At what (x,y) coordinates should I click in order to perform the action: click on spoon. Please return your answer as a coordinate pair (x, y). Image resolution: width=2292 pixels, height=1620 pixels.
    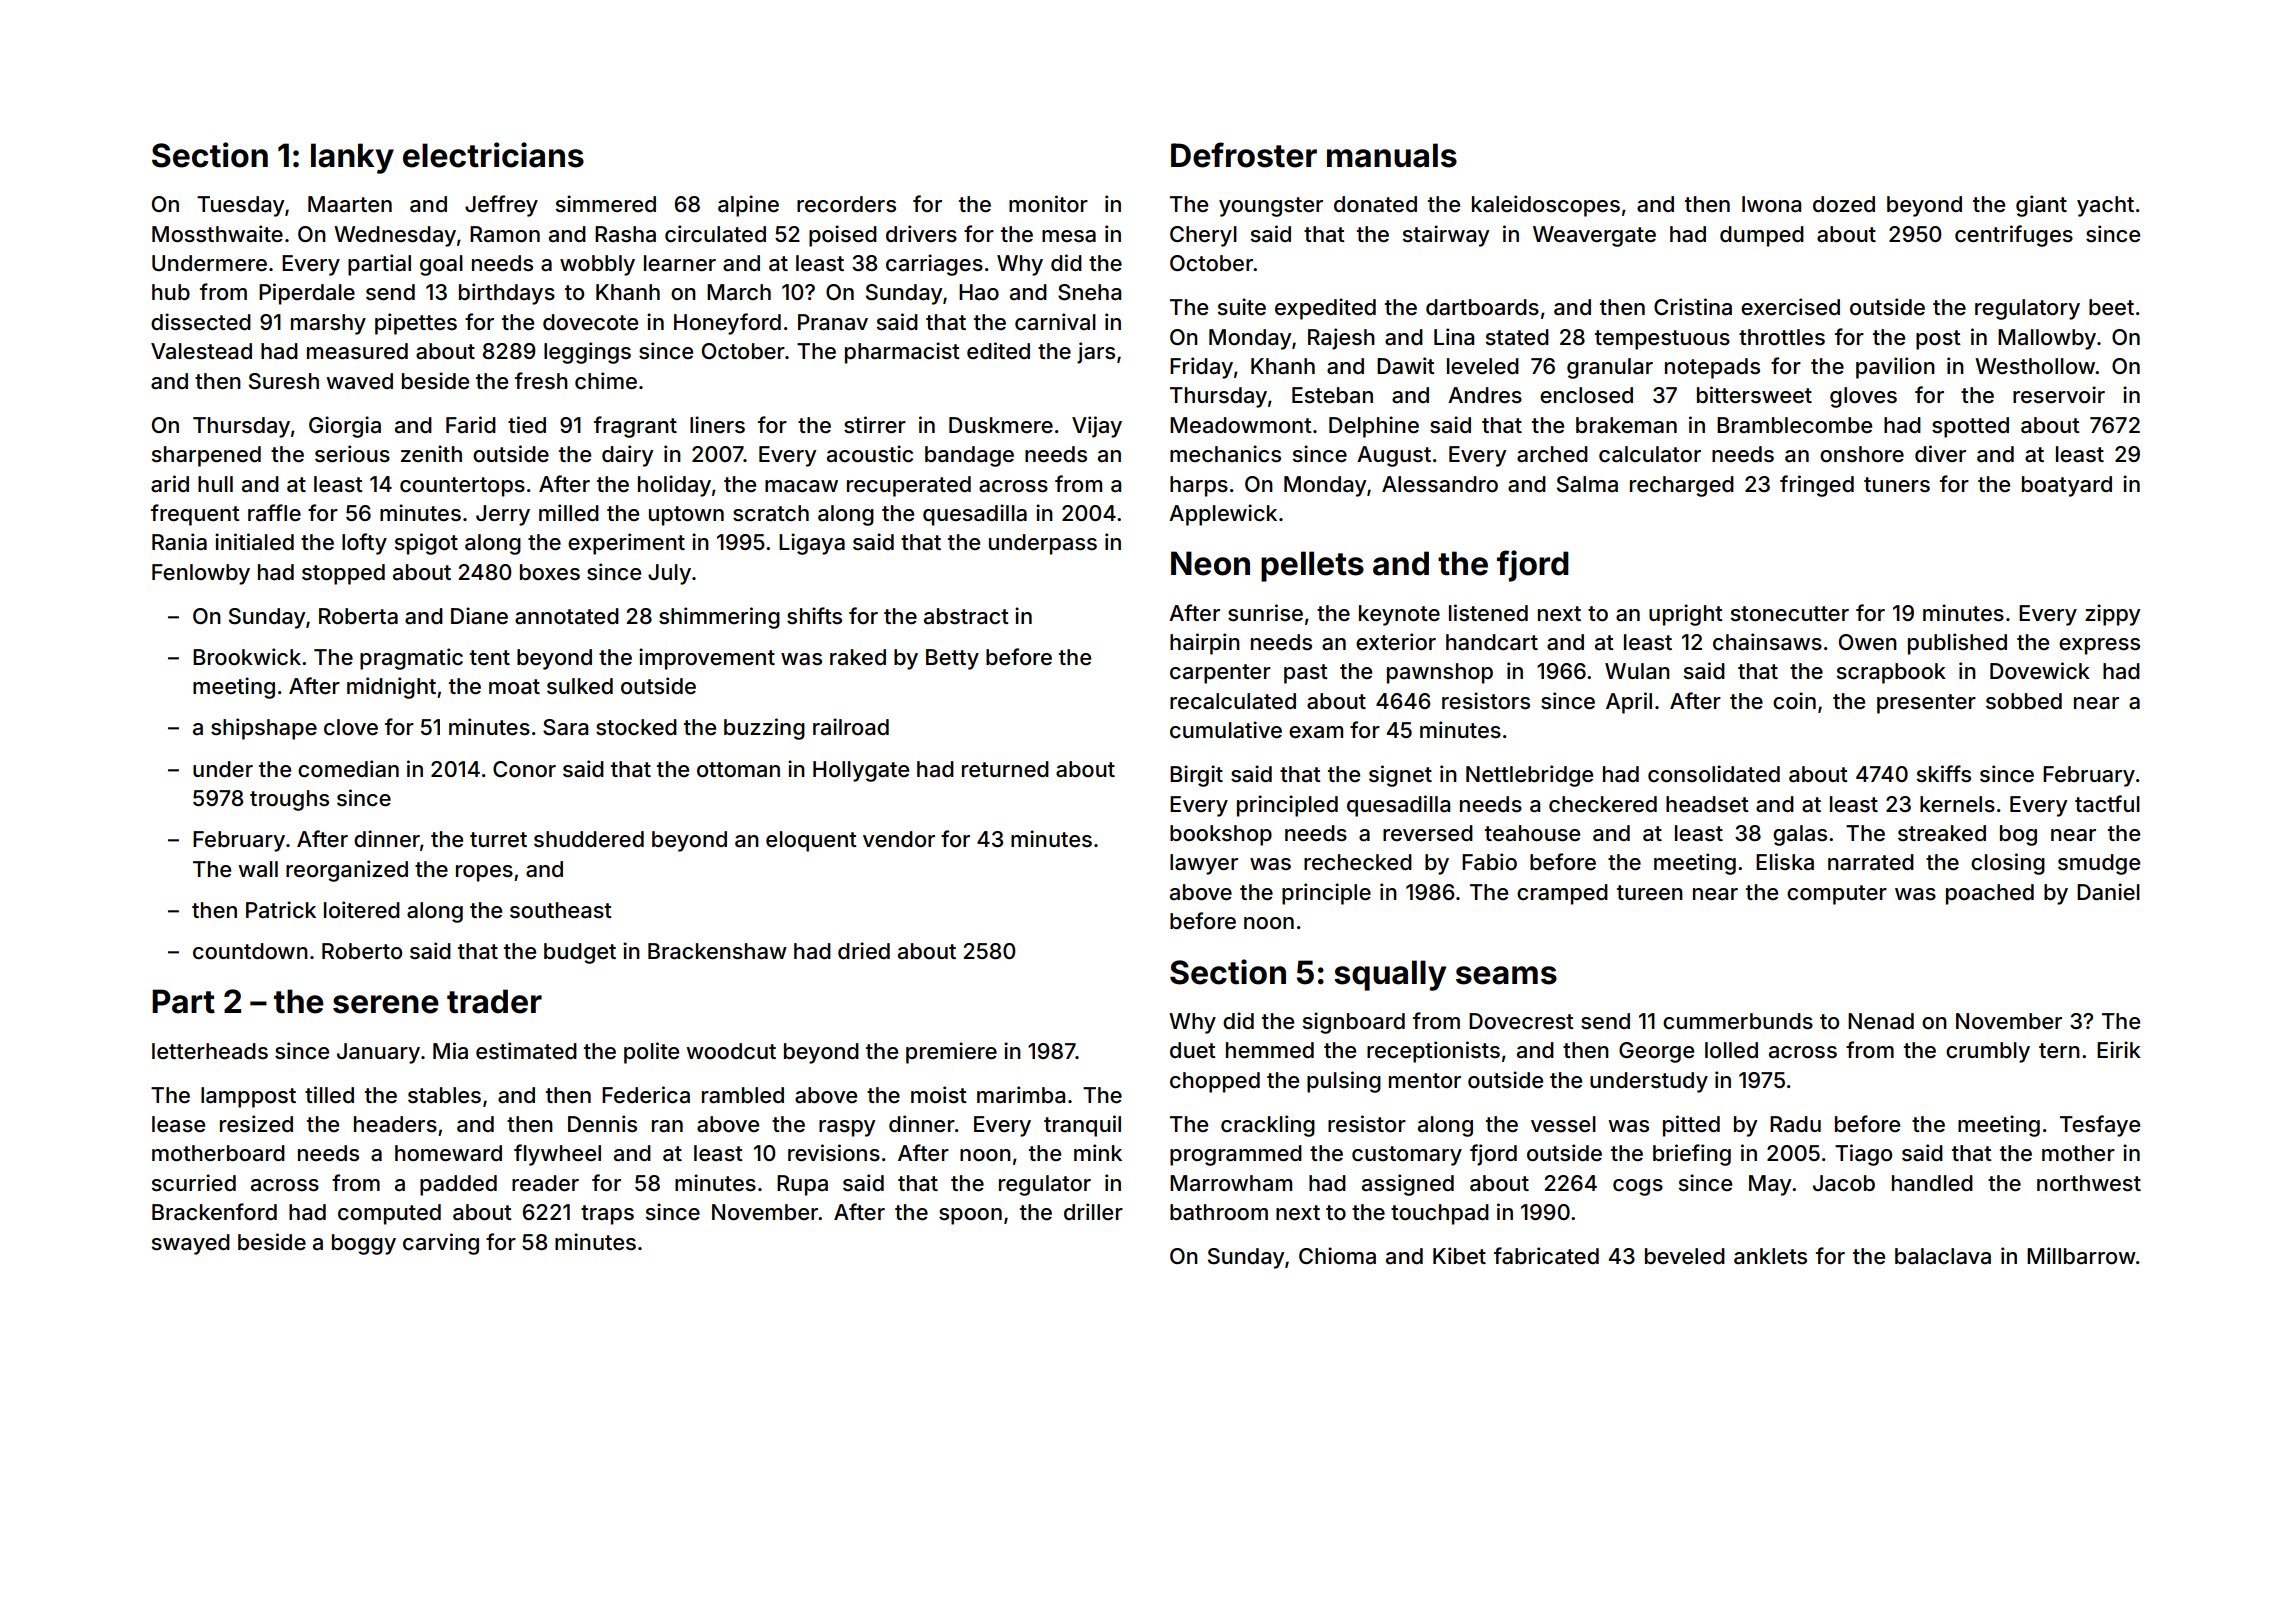
    Looking at the image, I should click on (970, 1216).
